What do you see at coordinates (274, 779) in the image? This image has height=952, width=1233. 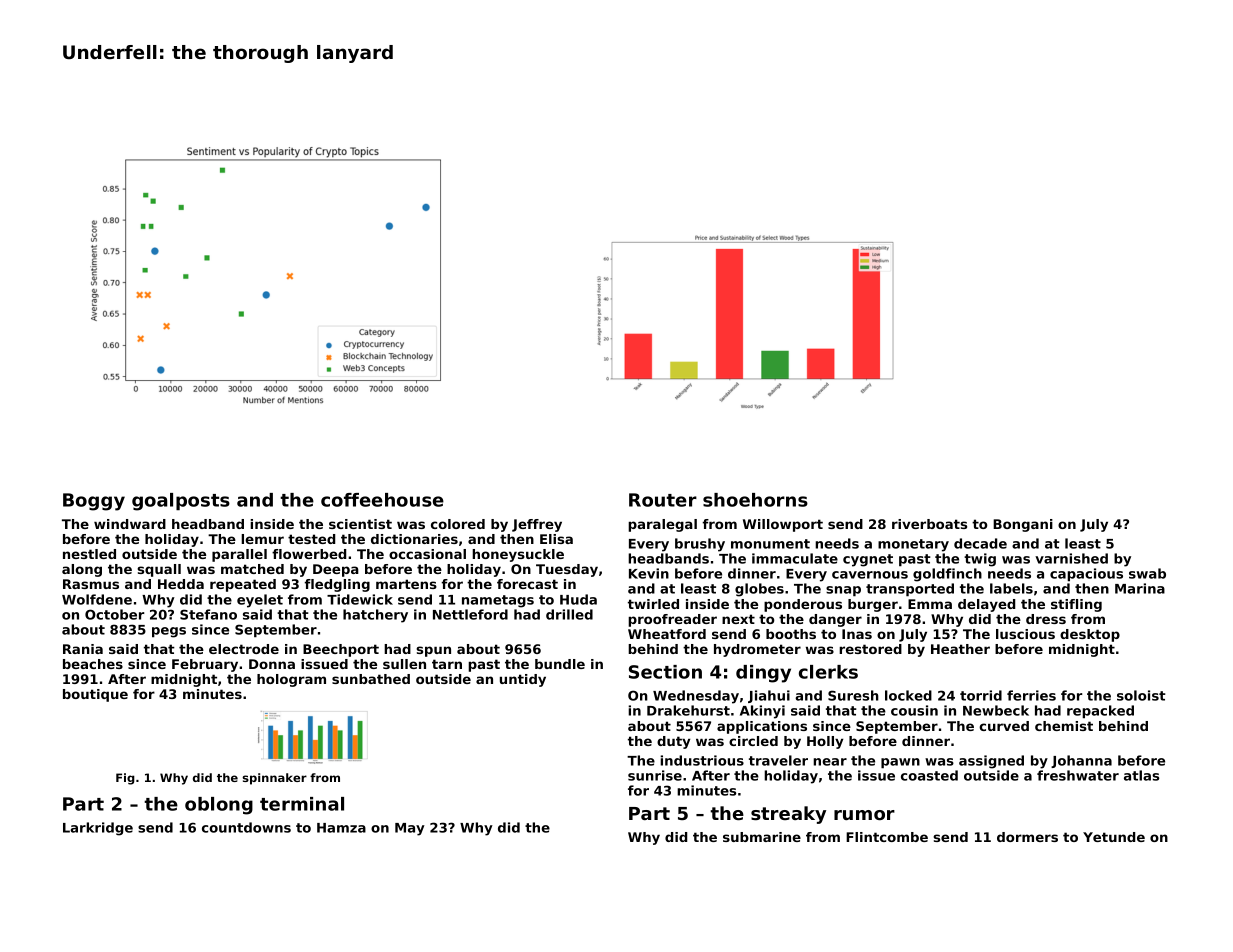 I see `spinnaker` at bounding box center [274, 779].
